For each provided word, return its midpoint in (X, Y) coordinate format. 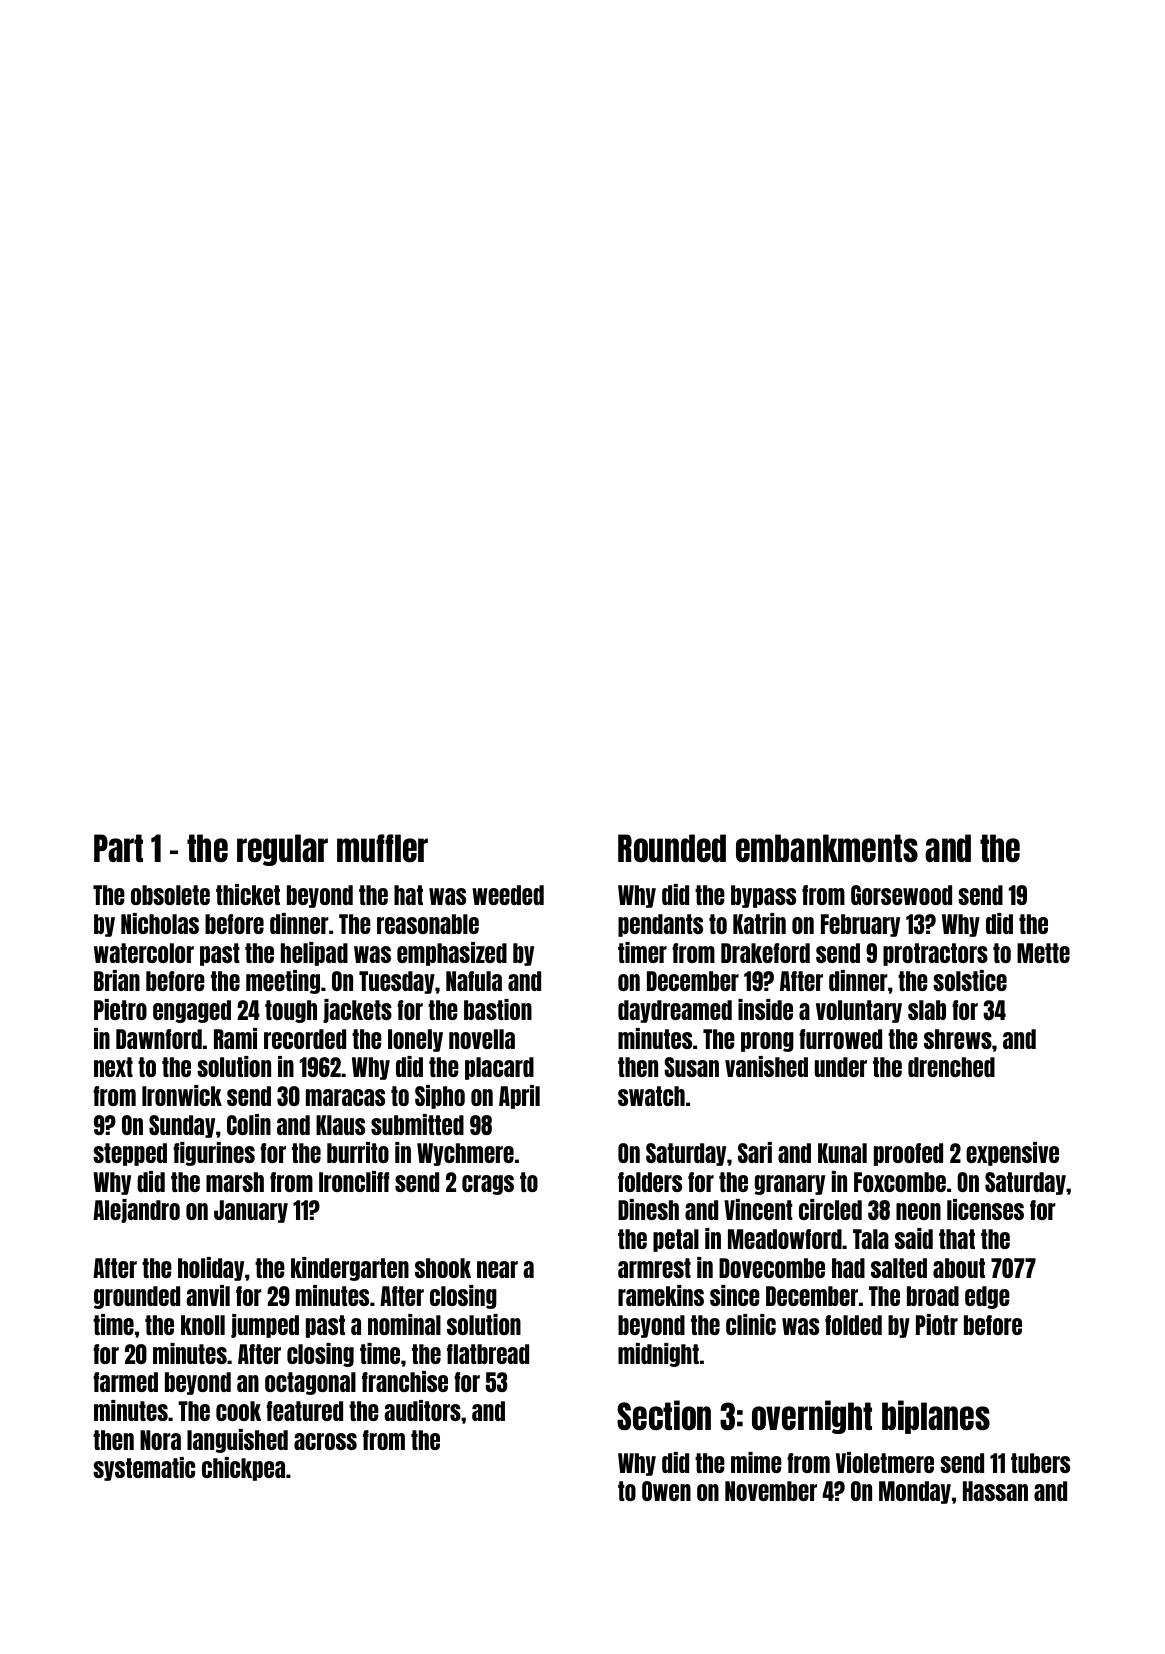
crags (488, 1185)
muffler (382, 848)
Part (118, 848)
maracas (345, 1097)
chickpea (243, 1469)
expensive (1012, 1154)
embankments (827, 848)
